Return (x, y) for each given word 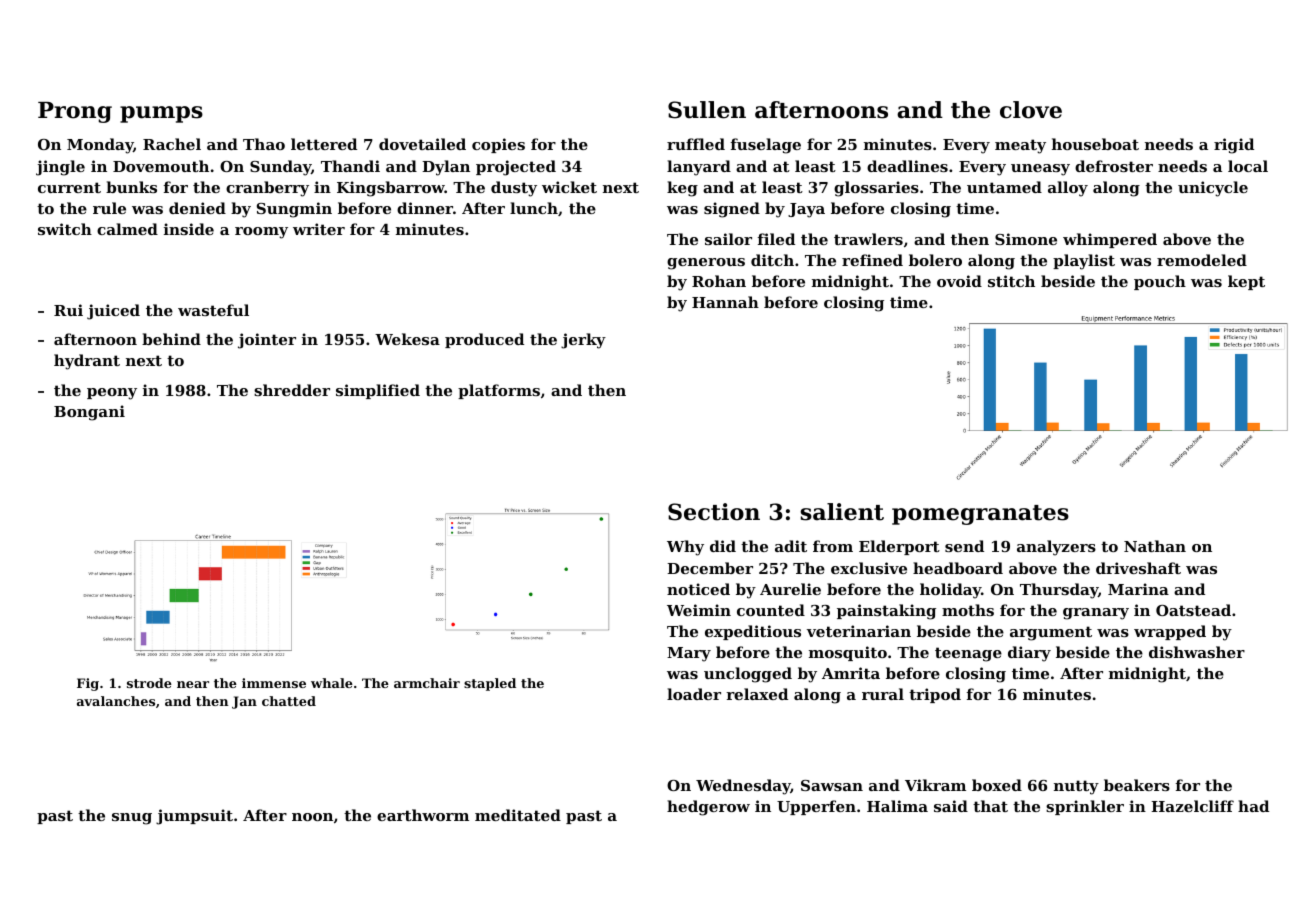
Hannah (725, 302)
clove (1031, 110)
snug (132, 819)
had (1253, 806)
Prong (75, 112)
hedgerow (708, 808)
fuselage (766, 146)
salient (842, 512)
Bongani (89, 413)
